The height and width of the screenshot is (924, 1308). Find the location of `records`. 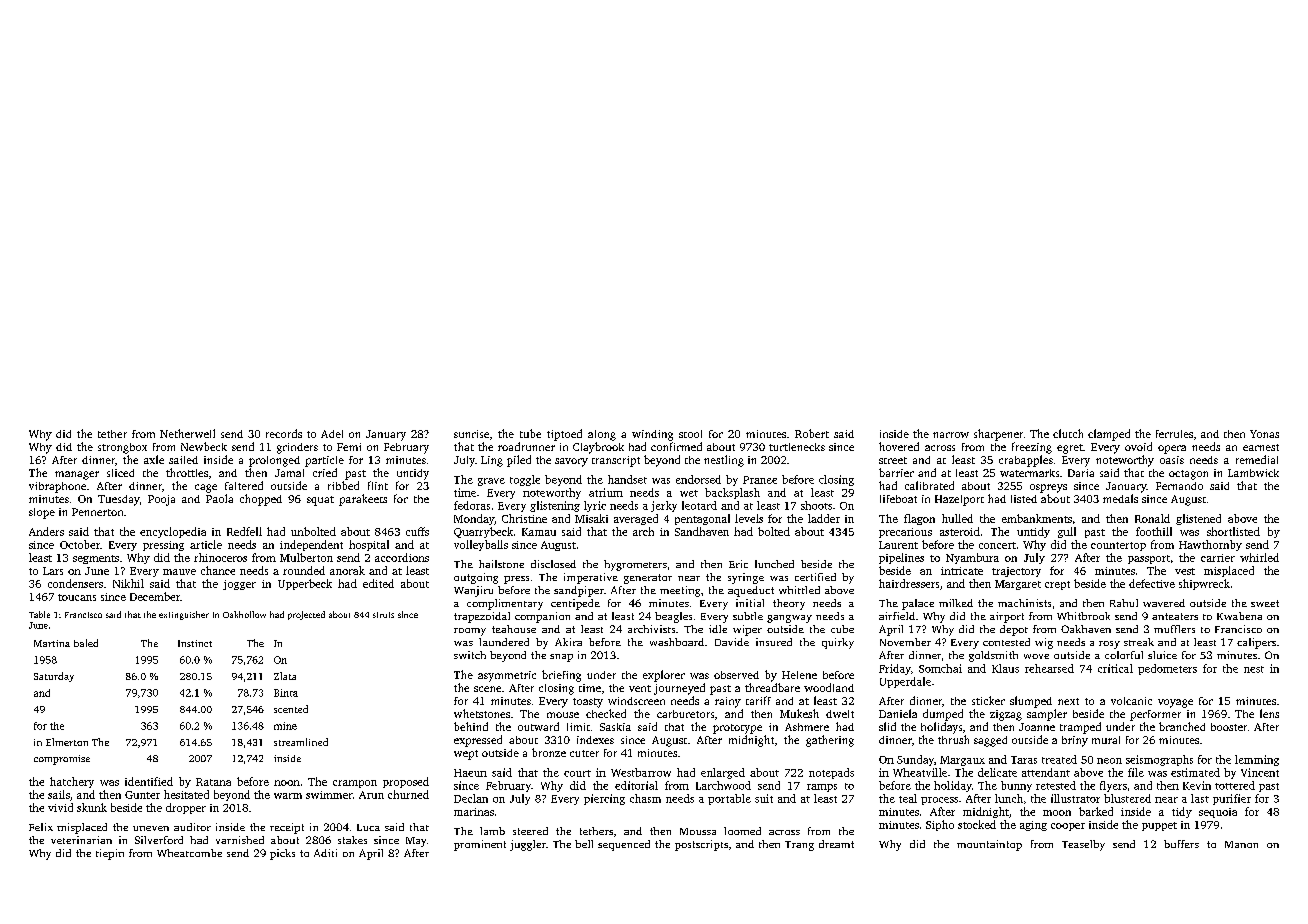

records is located at coordinates (284, 433).
